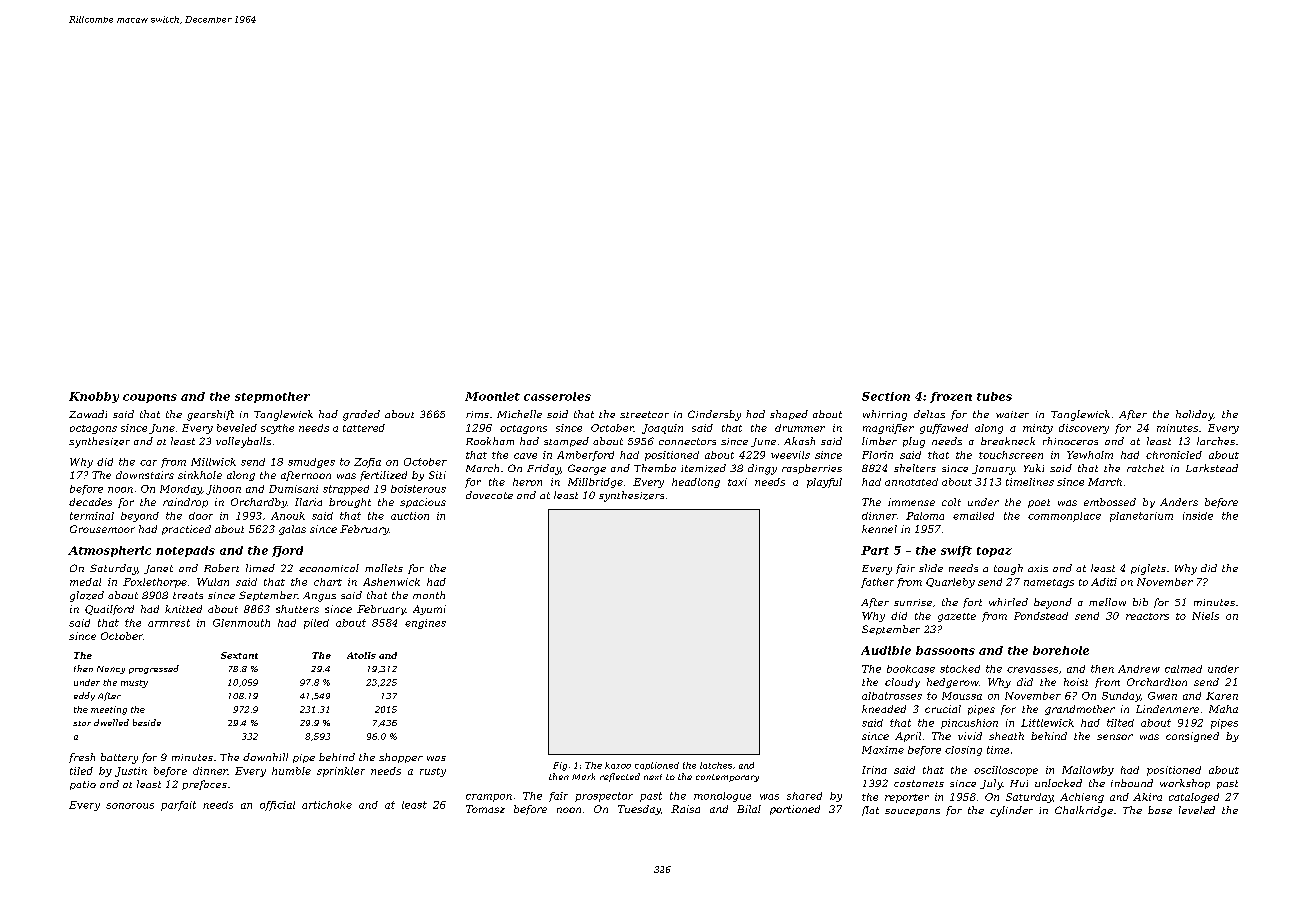  I want to click on holiday, so click(1194, 415).
